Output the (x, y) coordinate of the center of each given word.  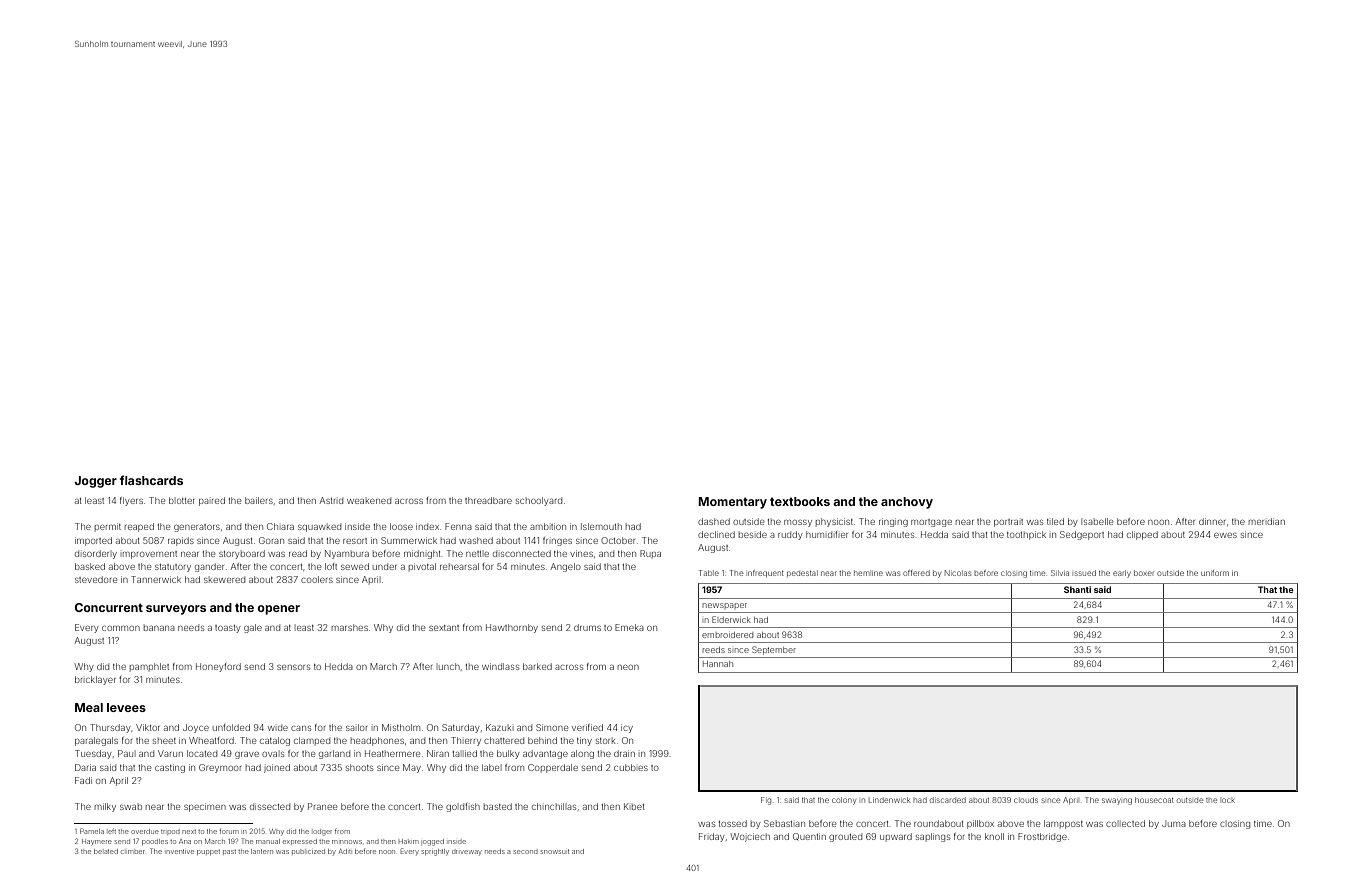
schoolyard (539, 501)
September (774, 650)
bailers (259, 500)
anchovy (907, 503)
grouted (845, 837)
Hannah (718, 664)
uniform (1215, 573)
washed (476, 540)
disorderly (96, 554)
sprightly (435, 852)
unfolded (231, 727)
